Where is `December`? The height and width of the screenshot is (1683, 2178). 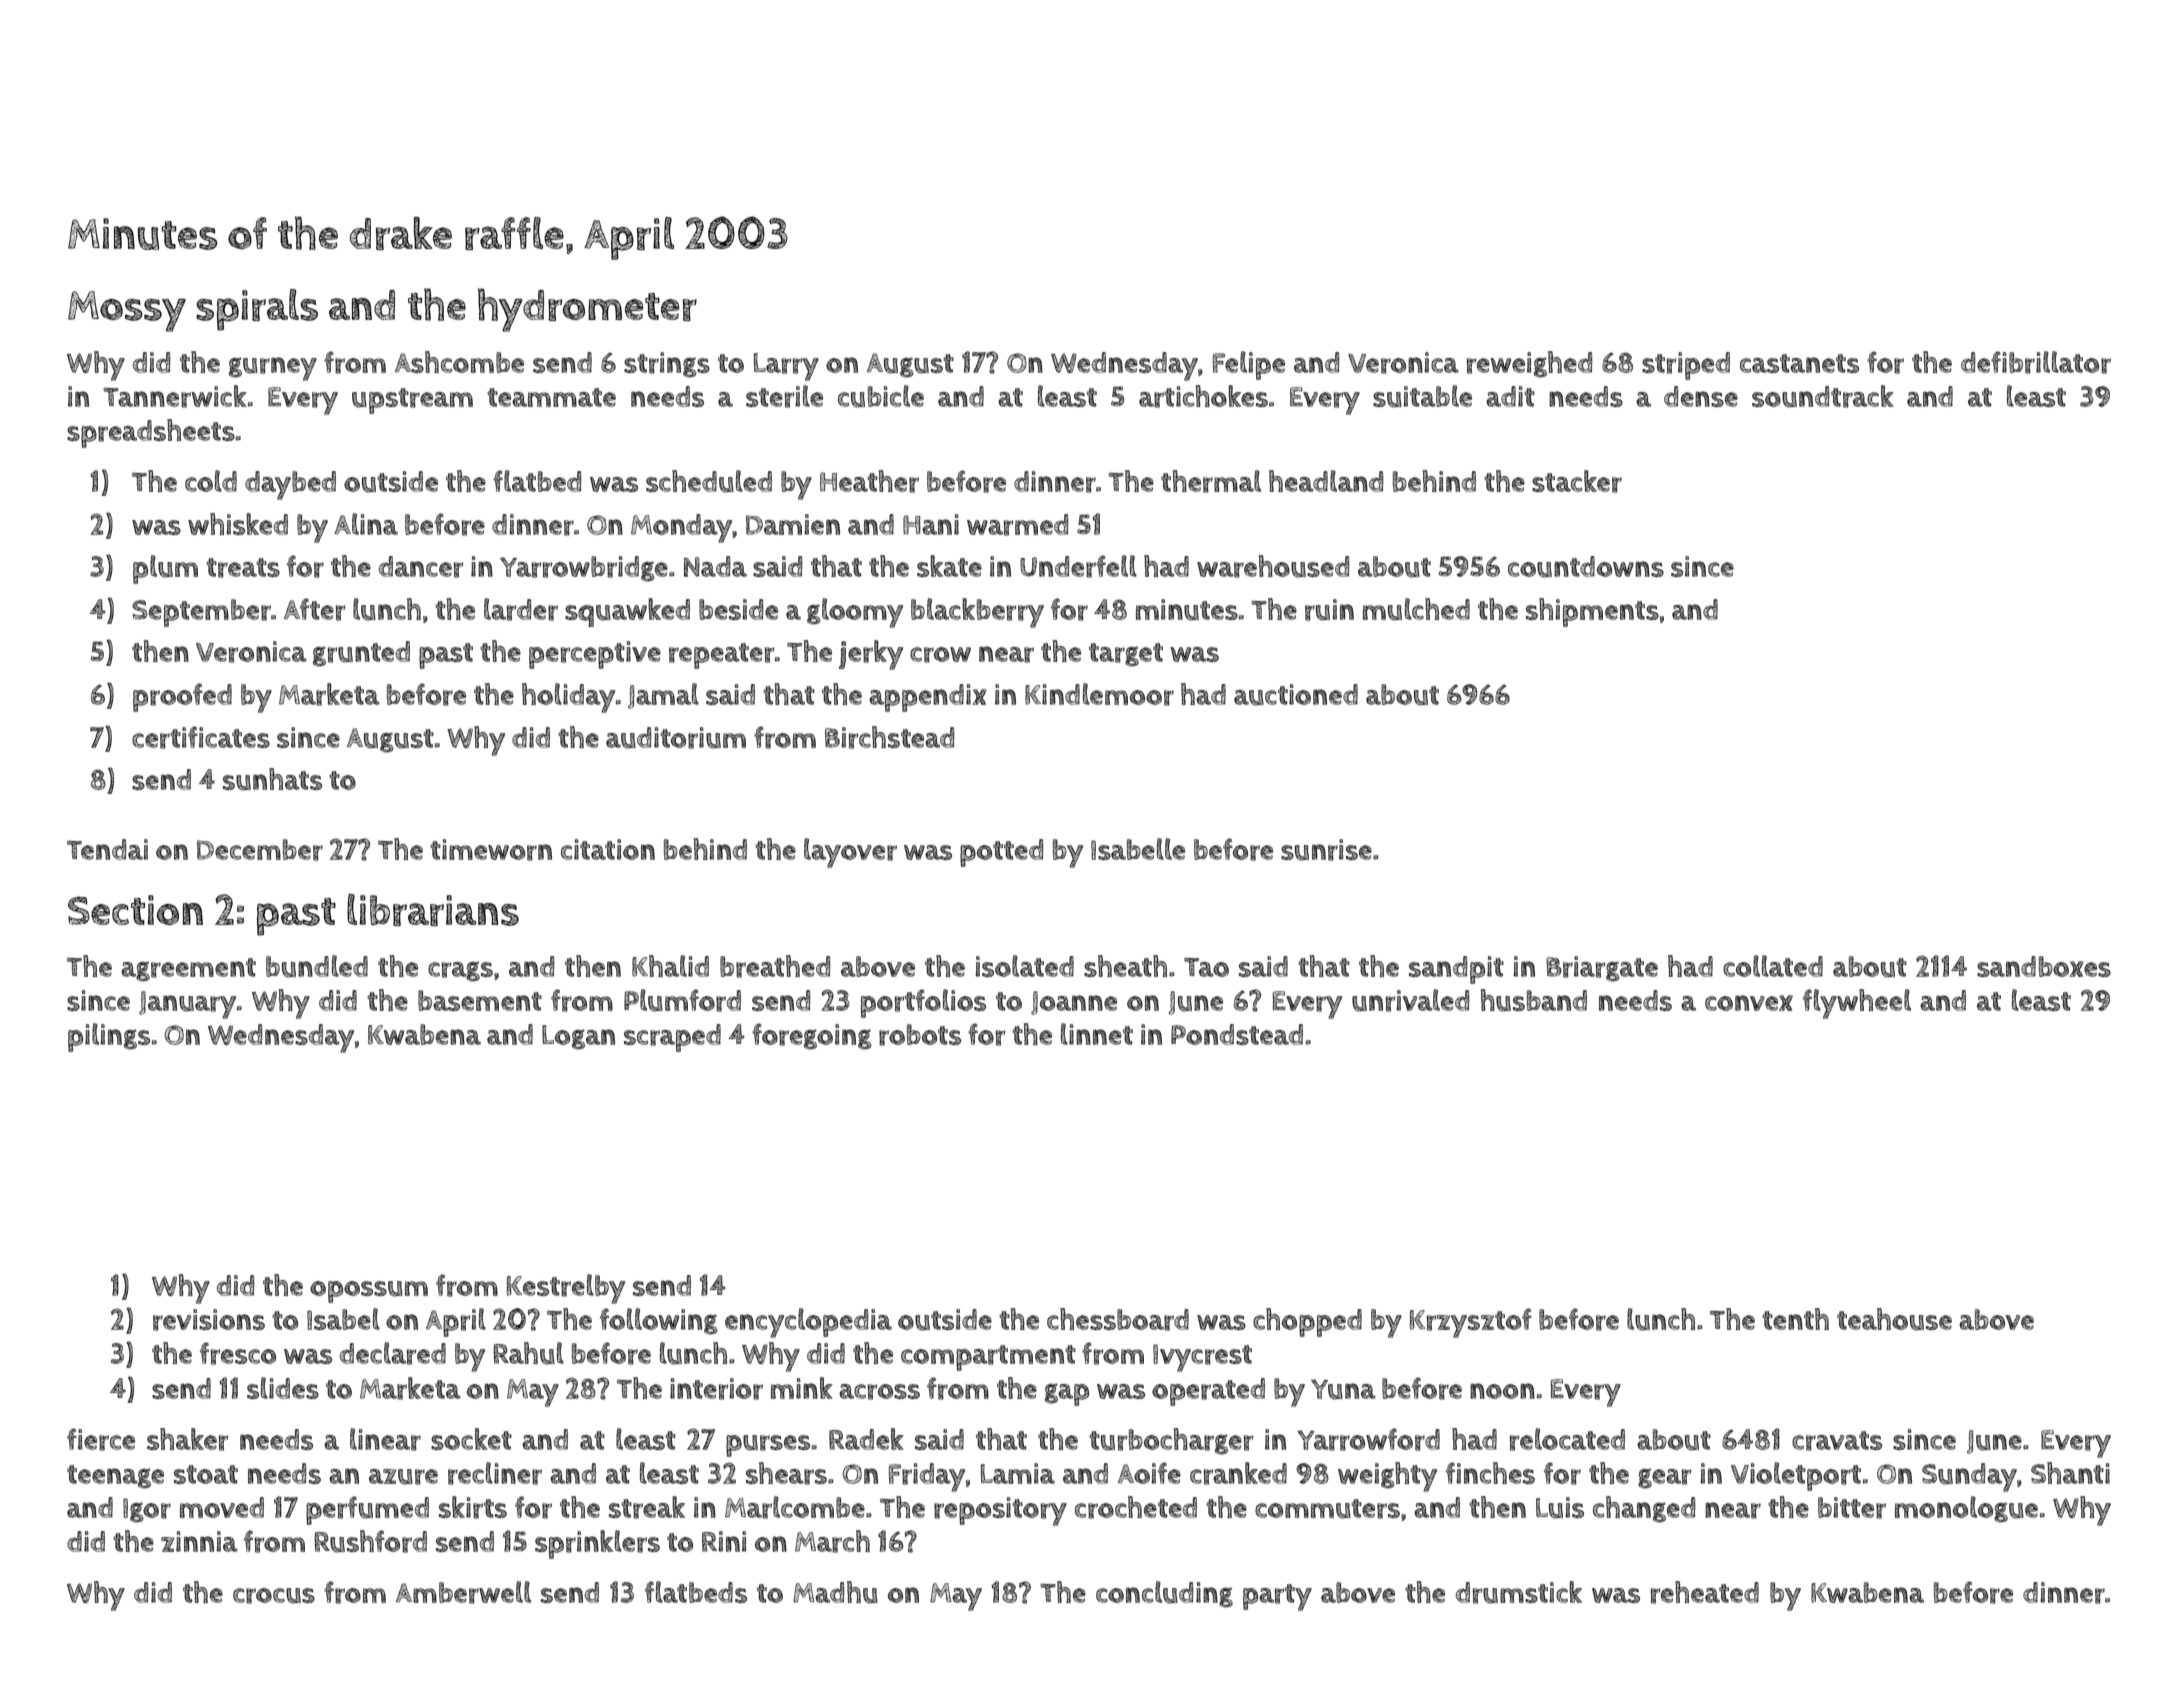 December is located at coordinates (260, 850).
